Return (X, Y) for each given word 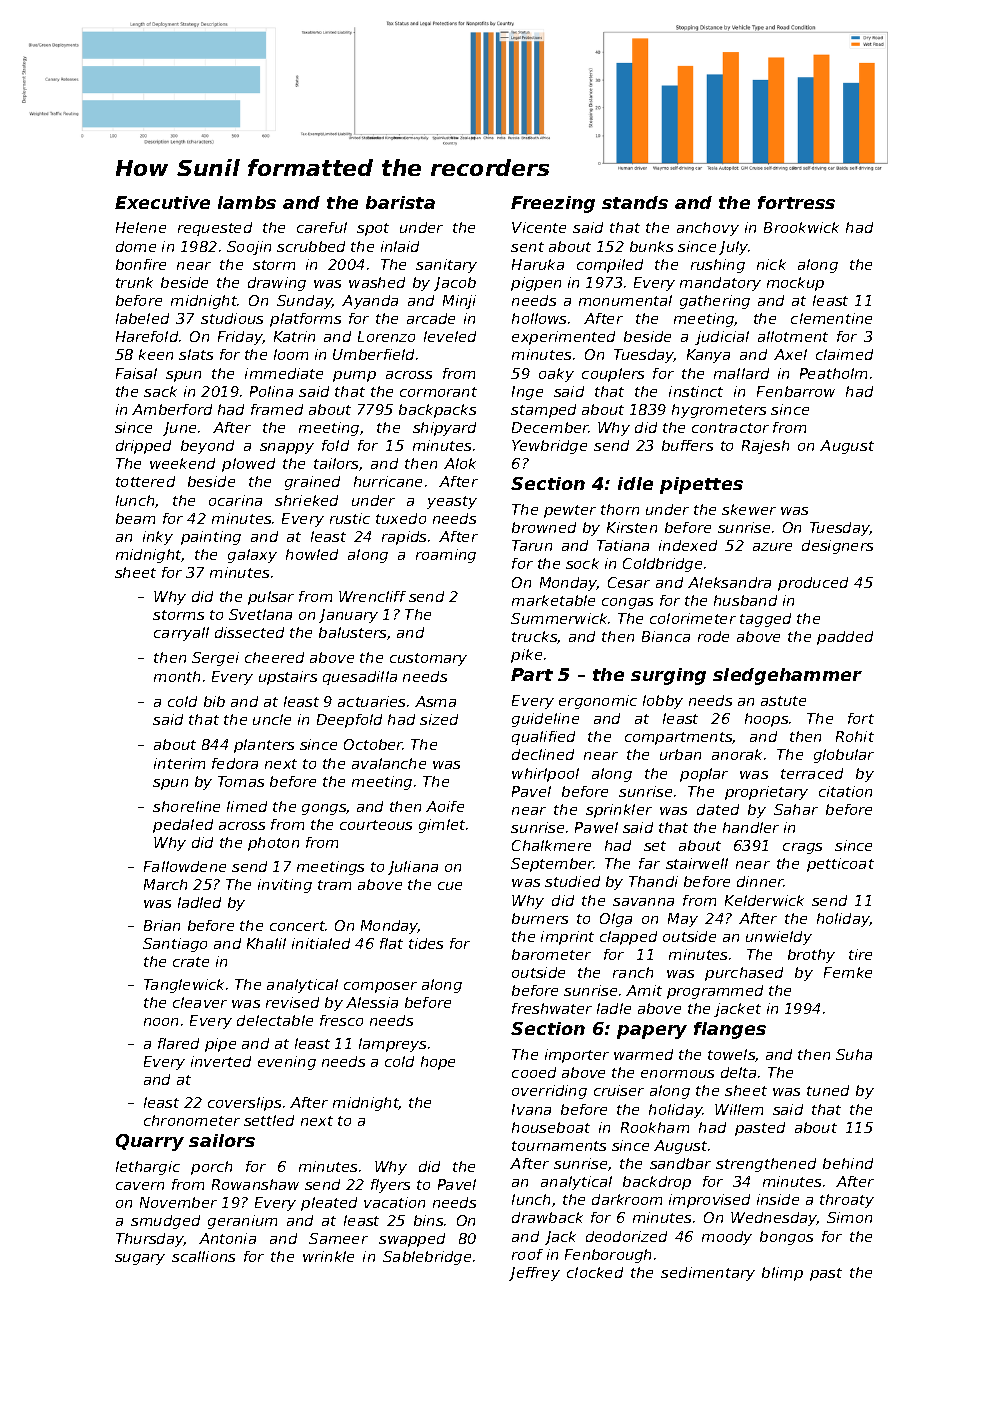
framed (277, 409)
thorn (620, 509)
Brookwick (801, 227)
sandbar (680, 1163)
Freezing (553, 204)
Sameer (338, 1238)
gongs (324, 809)
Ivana (531, 1109)
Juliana (413, 868)
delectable (275, 1020)
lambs (247, 202)
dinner (760, 881)
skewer (749, 509)
